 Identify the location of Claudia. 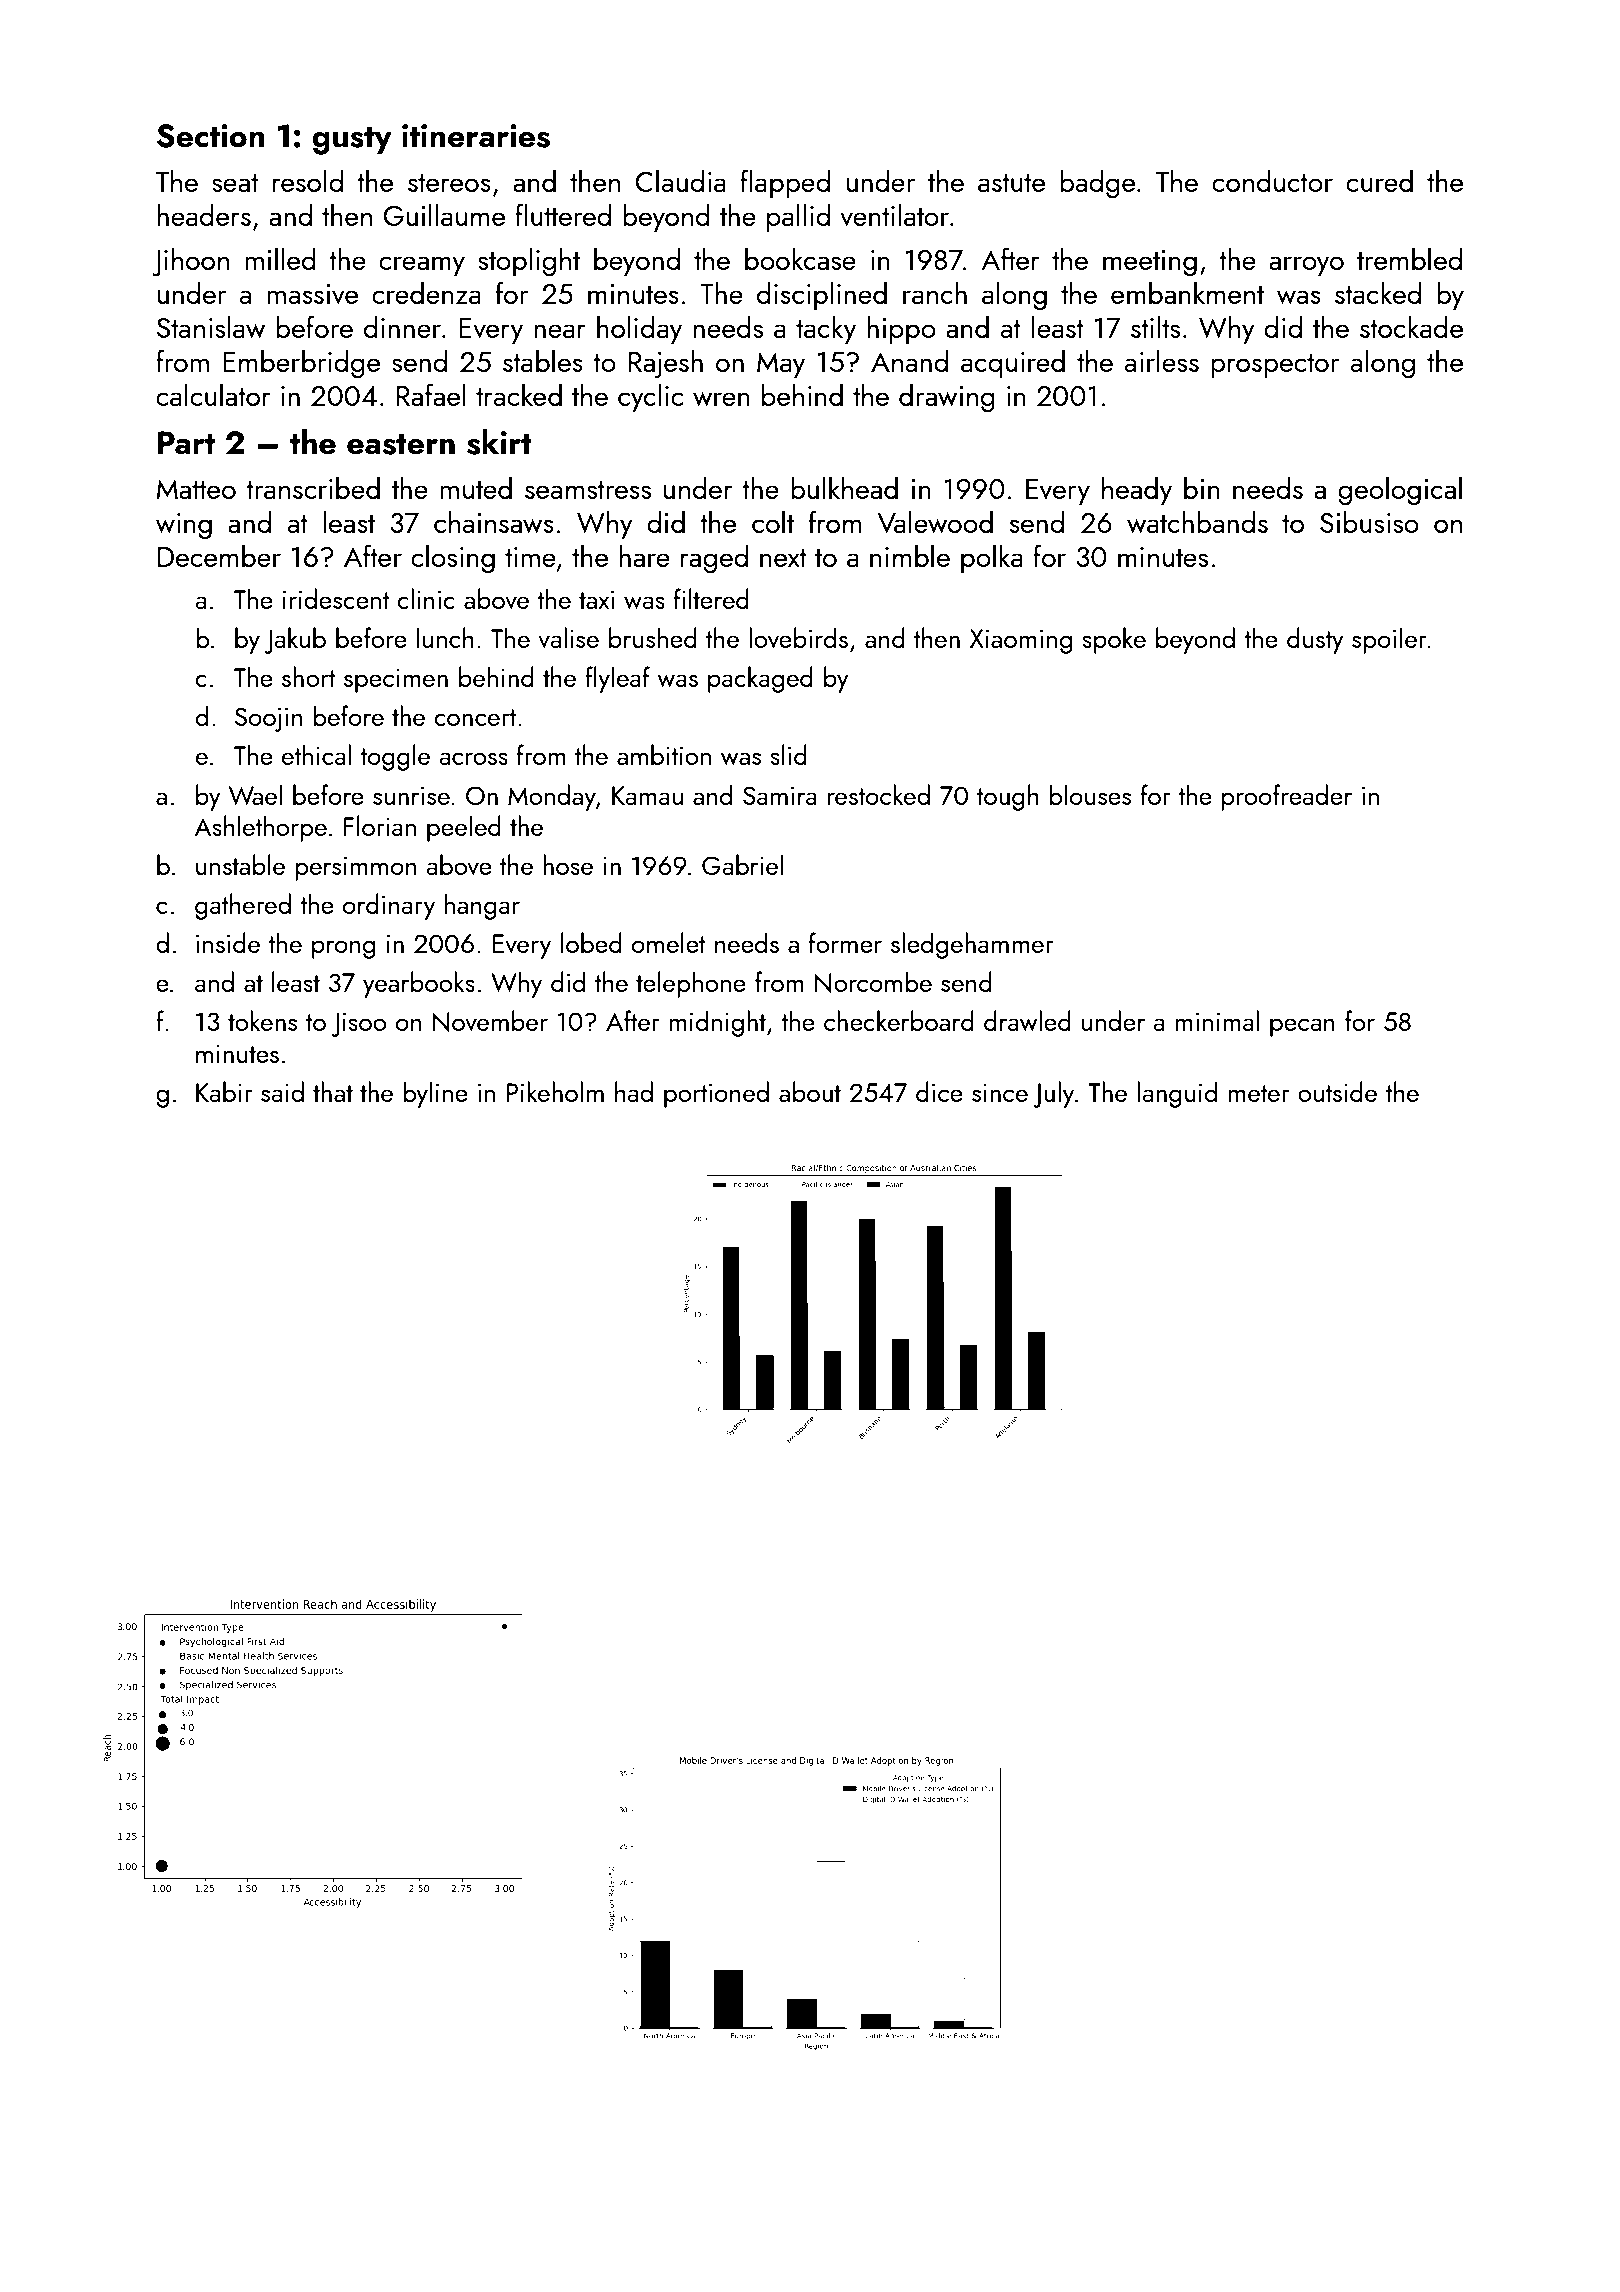
(680, 180).
